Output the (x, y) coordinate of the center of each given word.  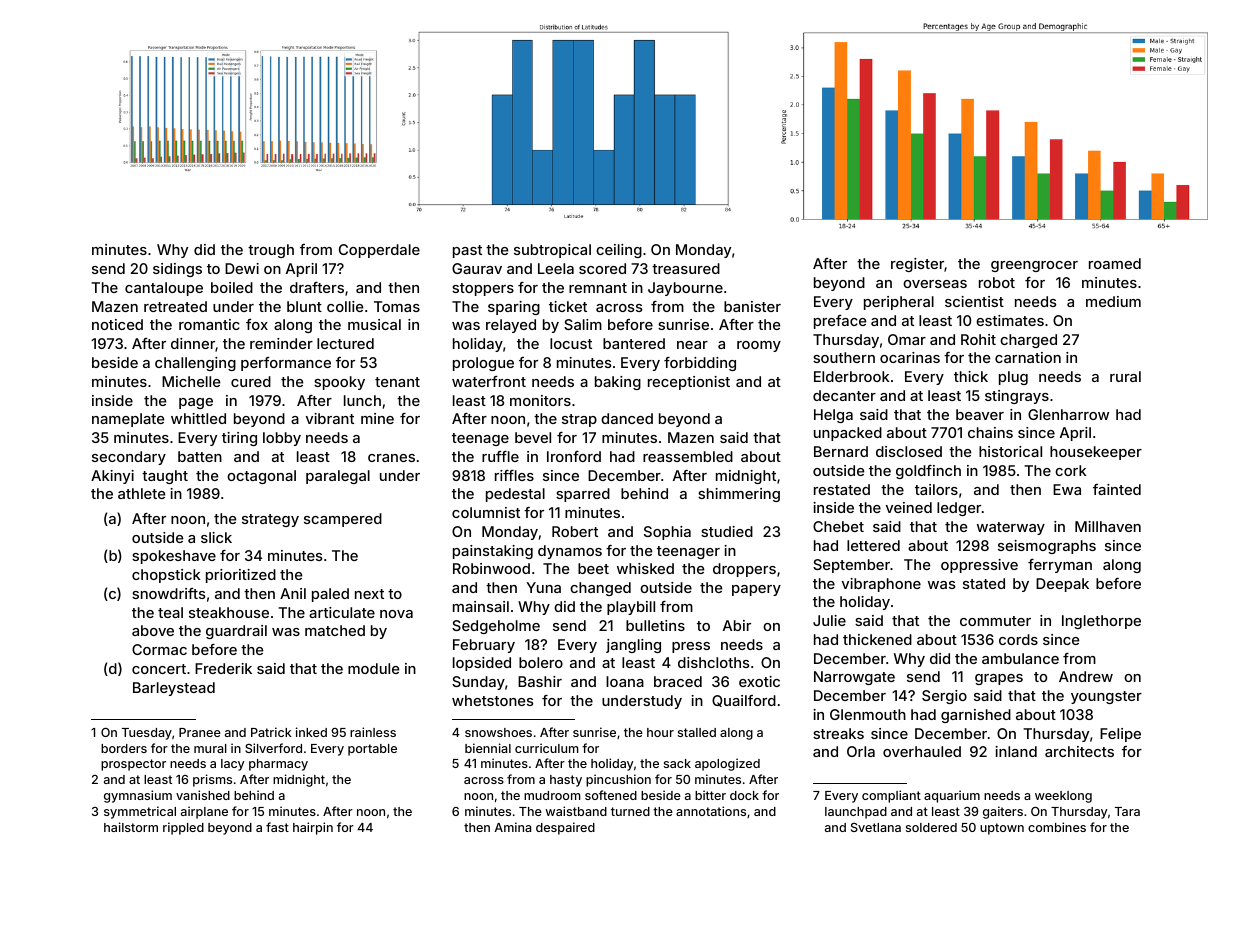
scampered (343, 520)
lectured (345, 343)
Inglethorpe (1101, 622)
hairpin (313, 828)
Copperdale (379, 251)
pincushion (618, 780)
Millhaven (1108, 526)
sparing (514, 308)
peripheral (899, 303)
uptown (1002, 829)
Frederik (223, 668)
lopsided (482, 664)
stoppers (483, 289)
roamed (1115, 263)
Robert (575, 531)
